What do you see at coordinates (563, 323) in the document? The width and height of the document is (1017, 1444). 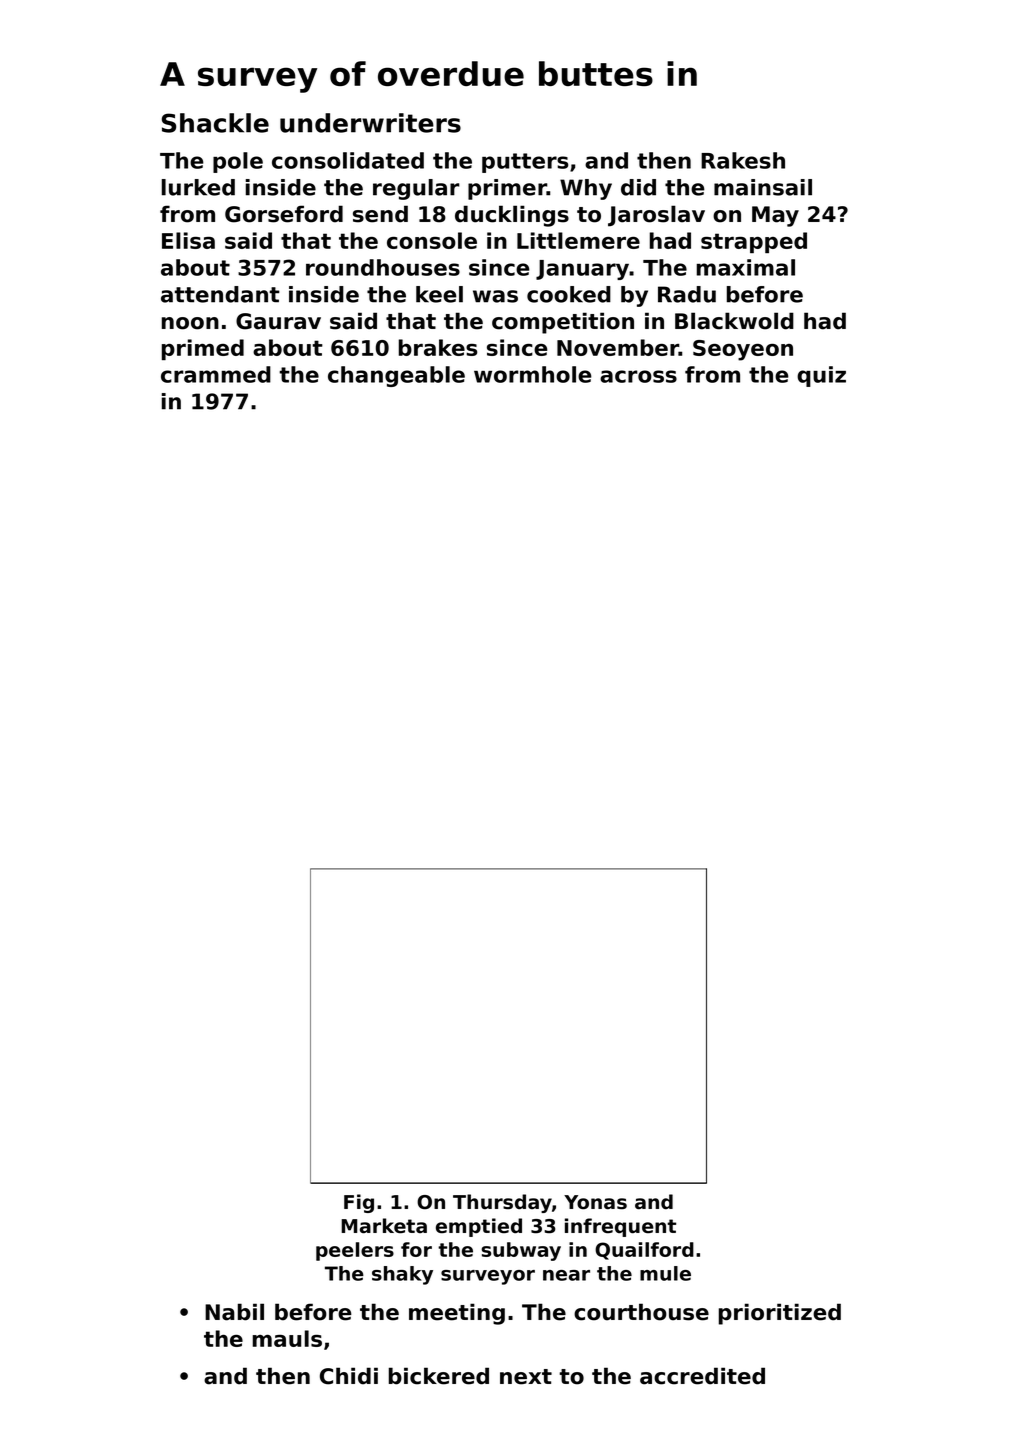 I see `competition` at bounding box center [563, 323].
